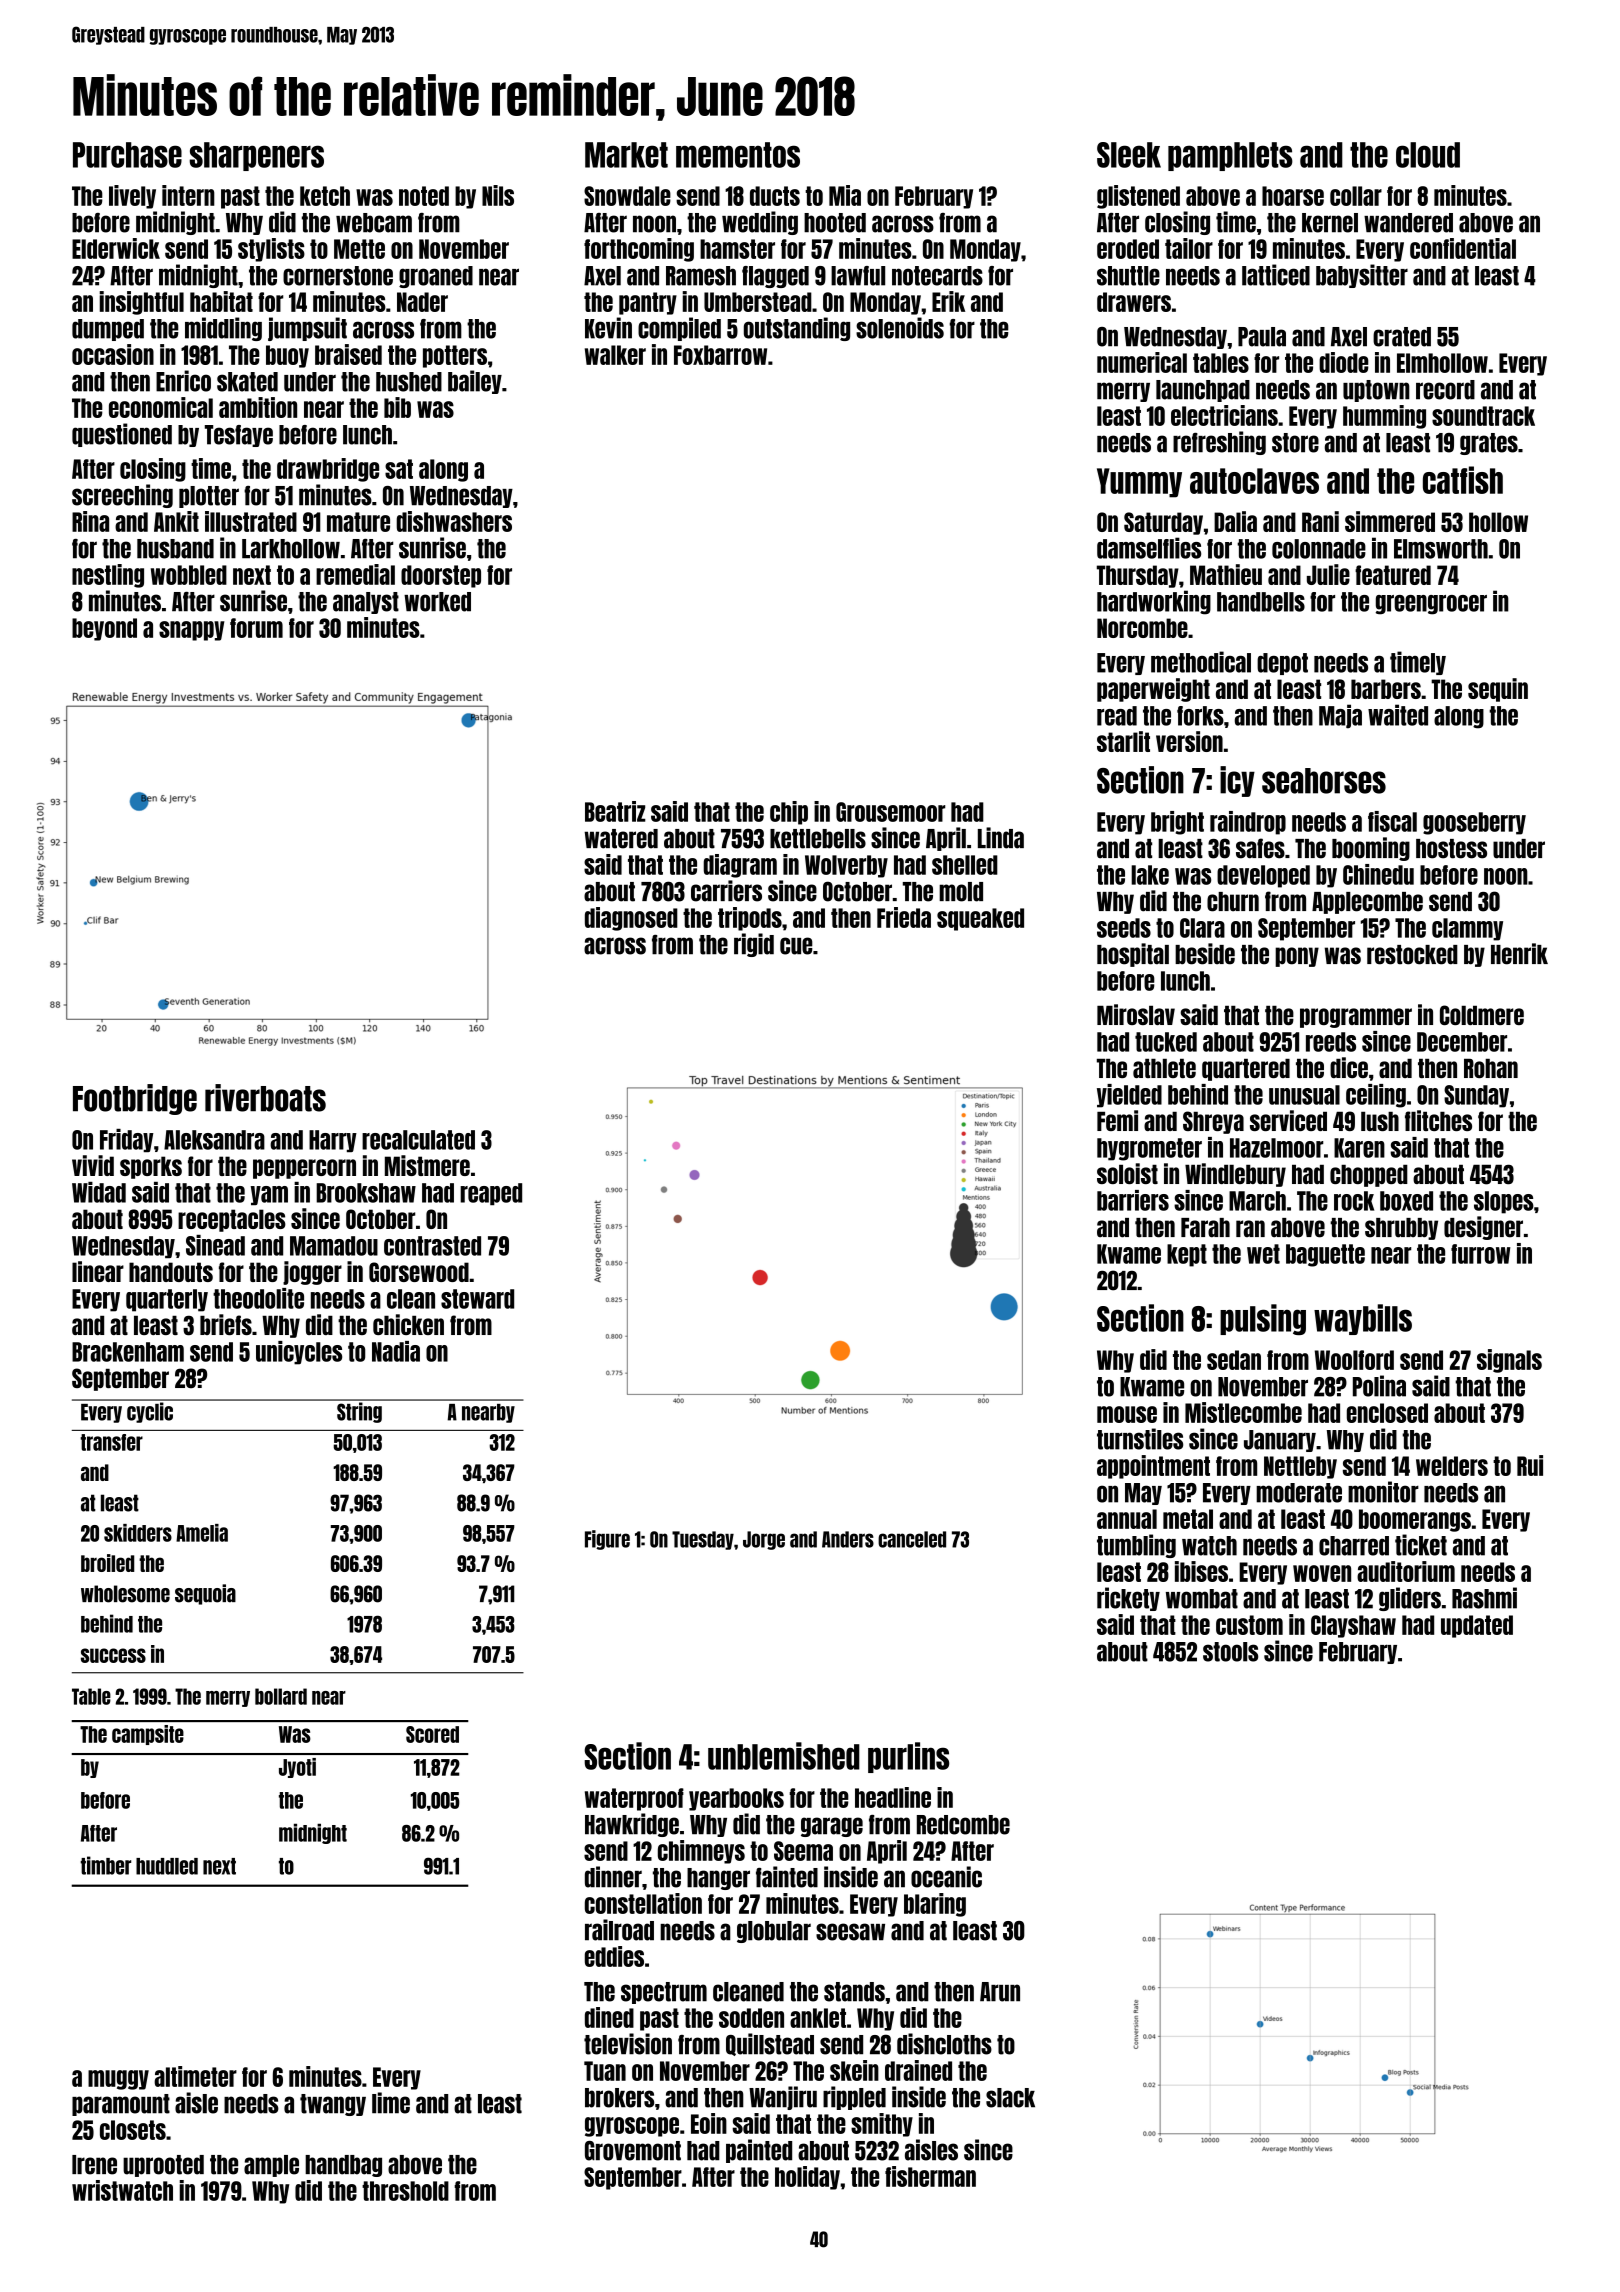 The width and height of the page is (1620, 2292). What do you see at coordinates (1387, 1413) in the page?
I see `enclosed` at bounding box center [1387, 1413].
